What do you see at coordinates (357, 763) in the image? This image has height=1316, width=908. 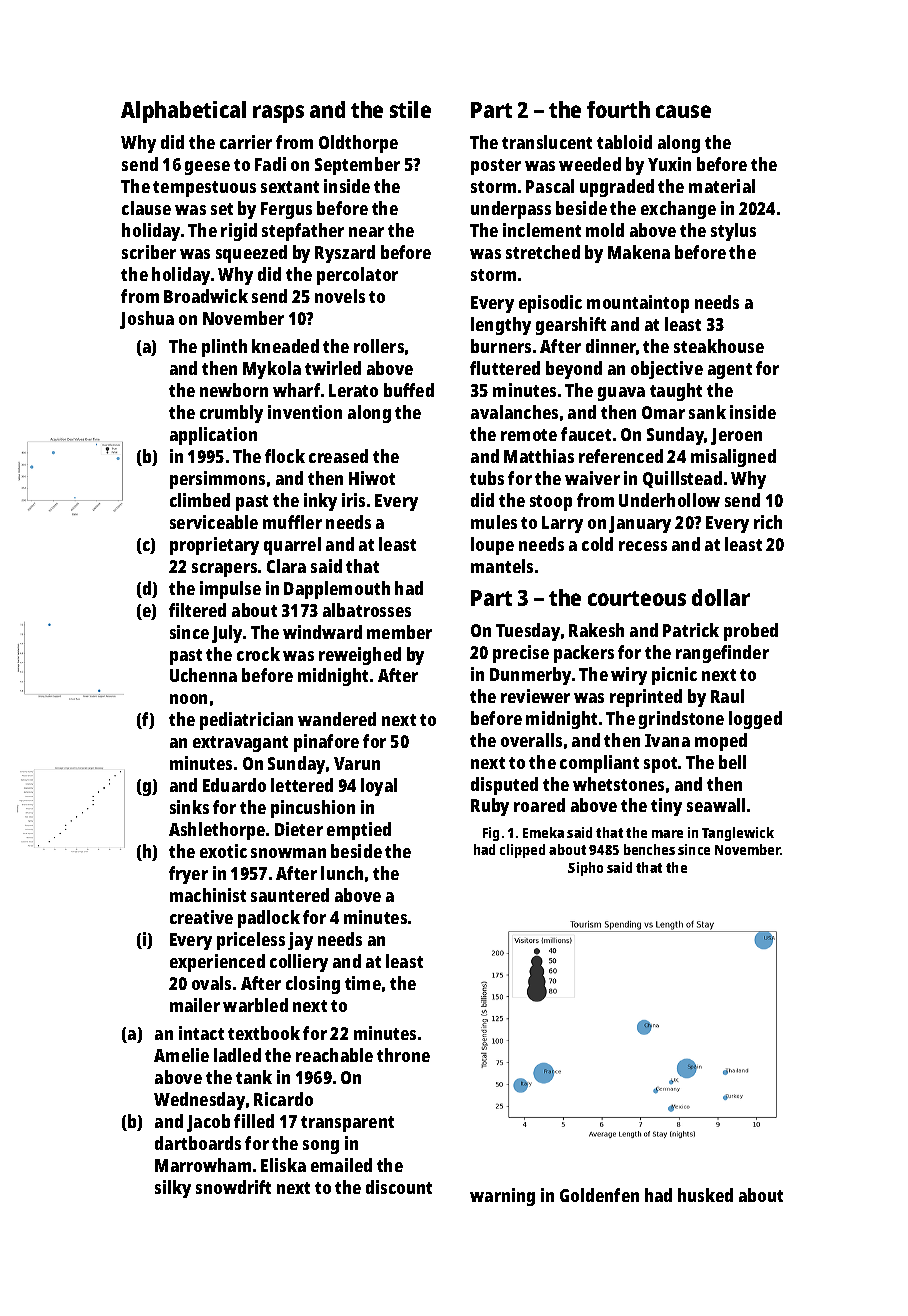 I see `Varun` at bounding box center [357, 763].
